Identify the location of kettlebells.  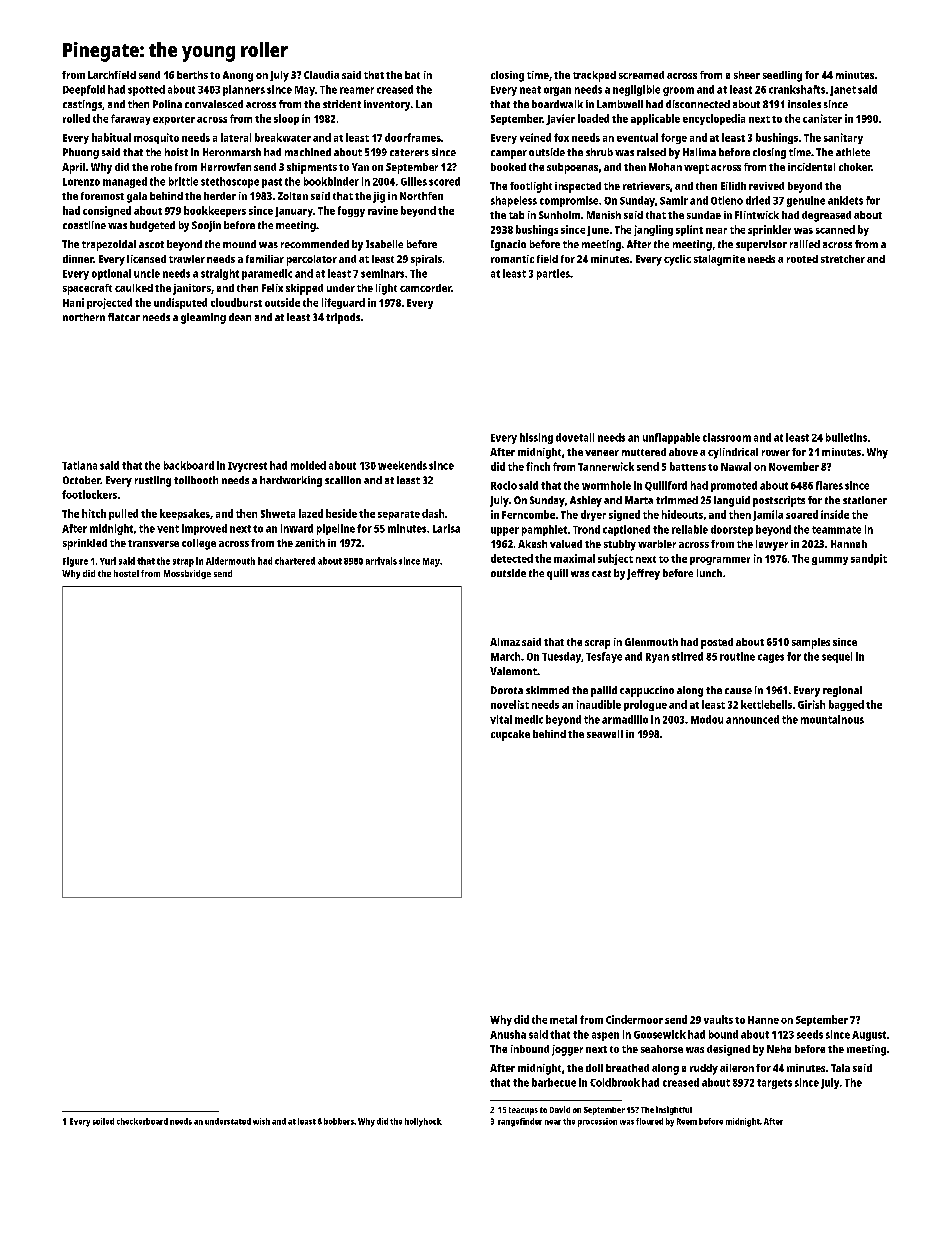
(766, 704).
